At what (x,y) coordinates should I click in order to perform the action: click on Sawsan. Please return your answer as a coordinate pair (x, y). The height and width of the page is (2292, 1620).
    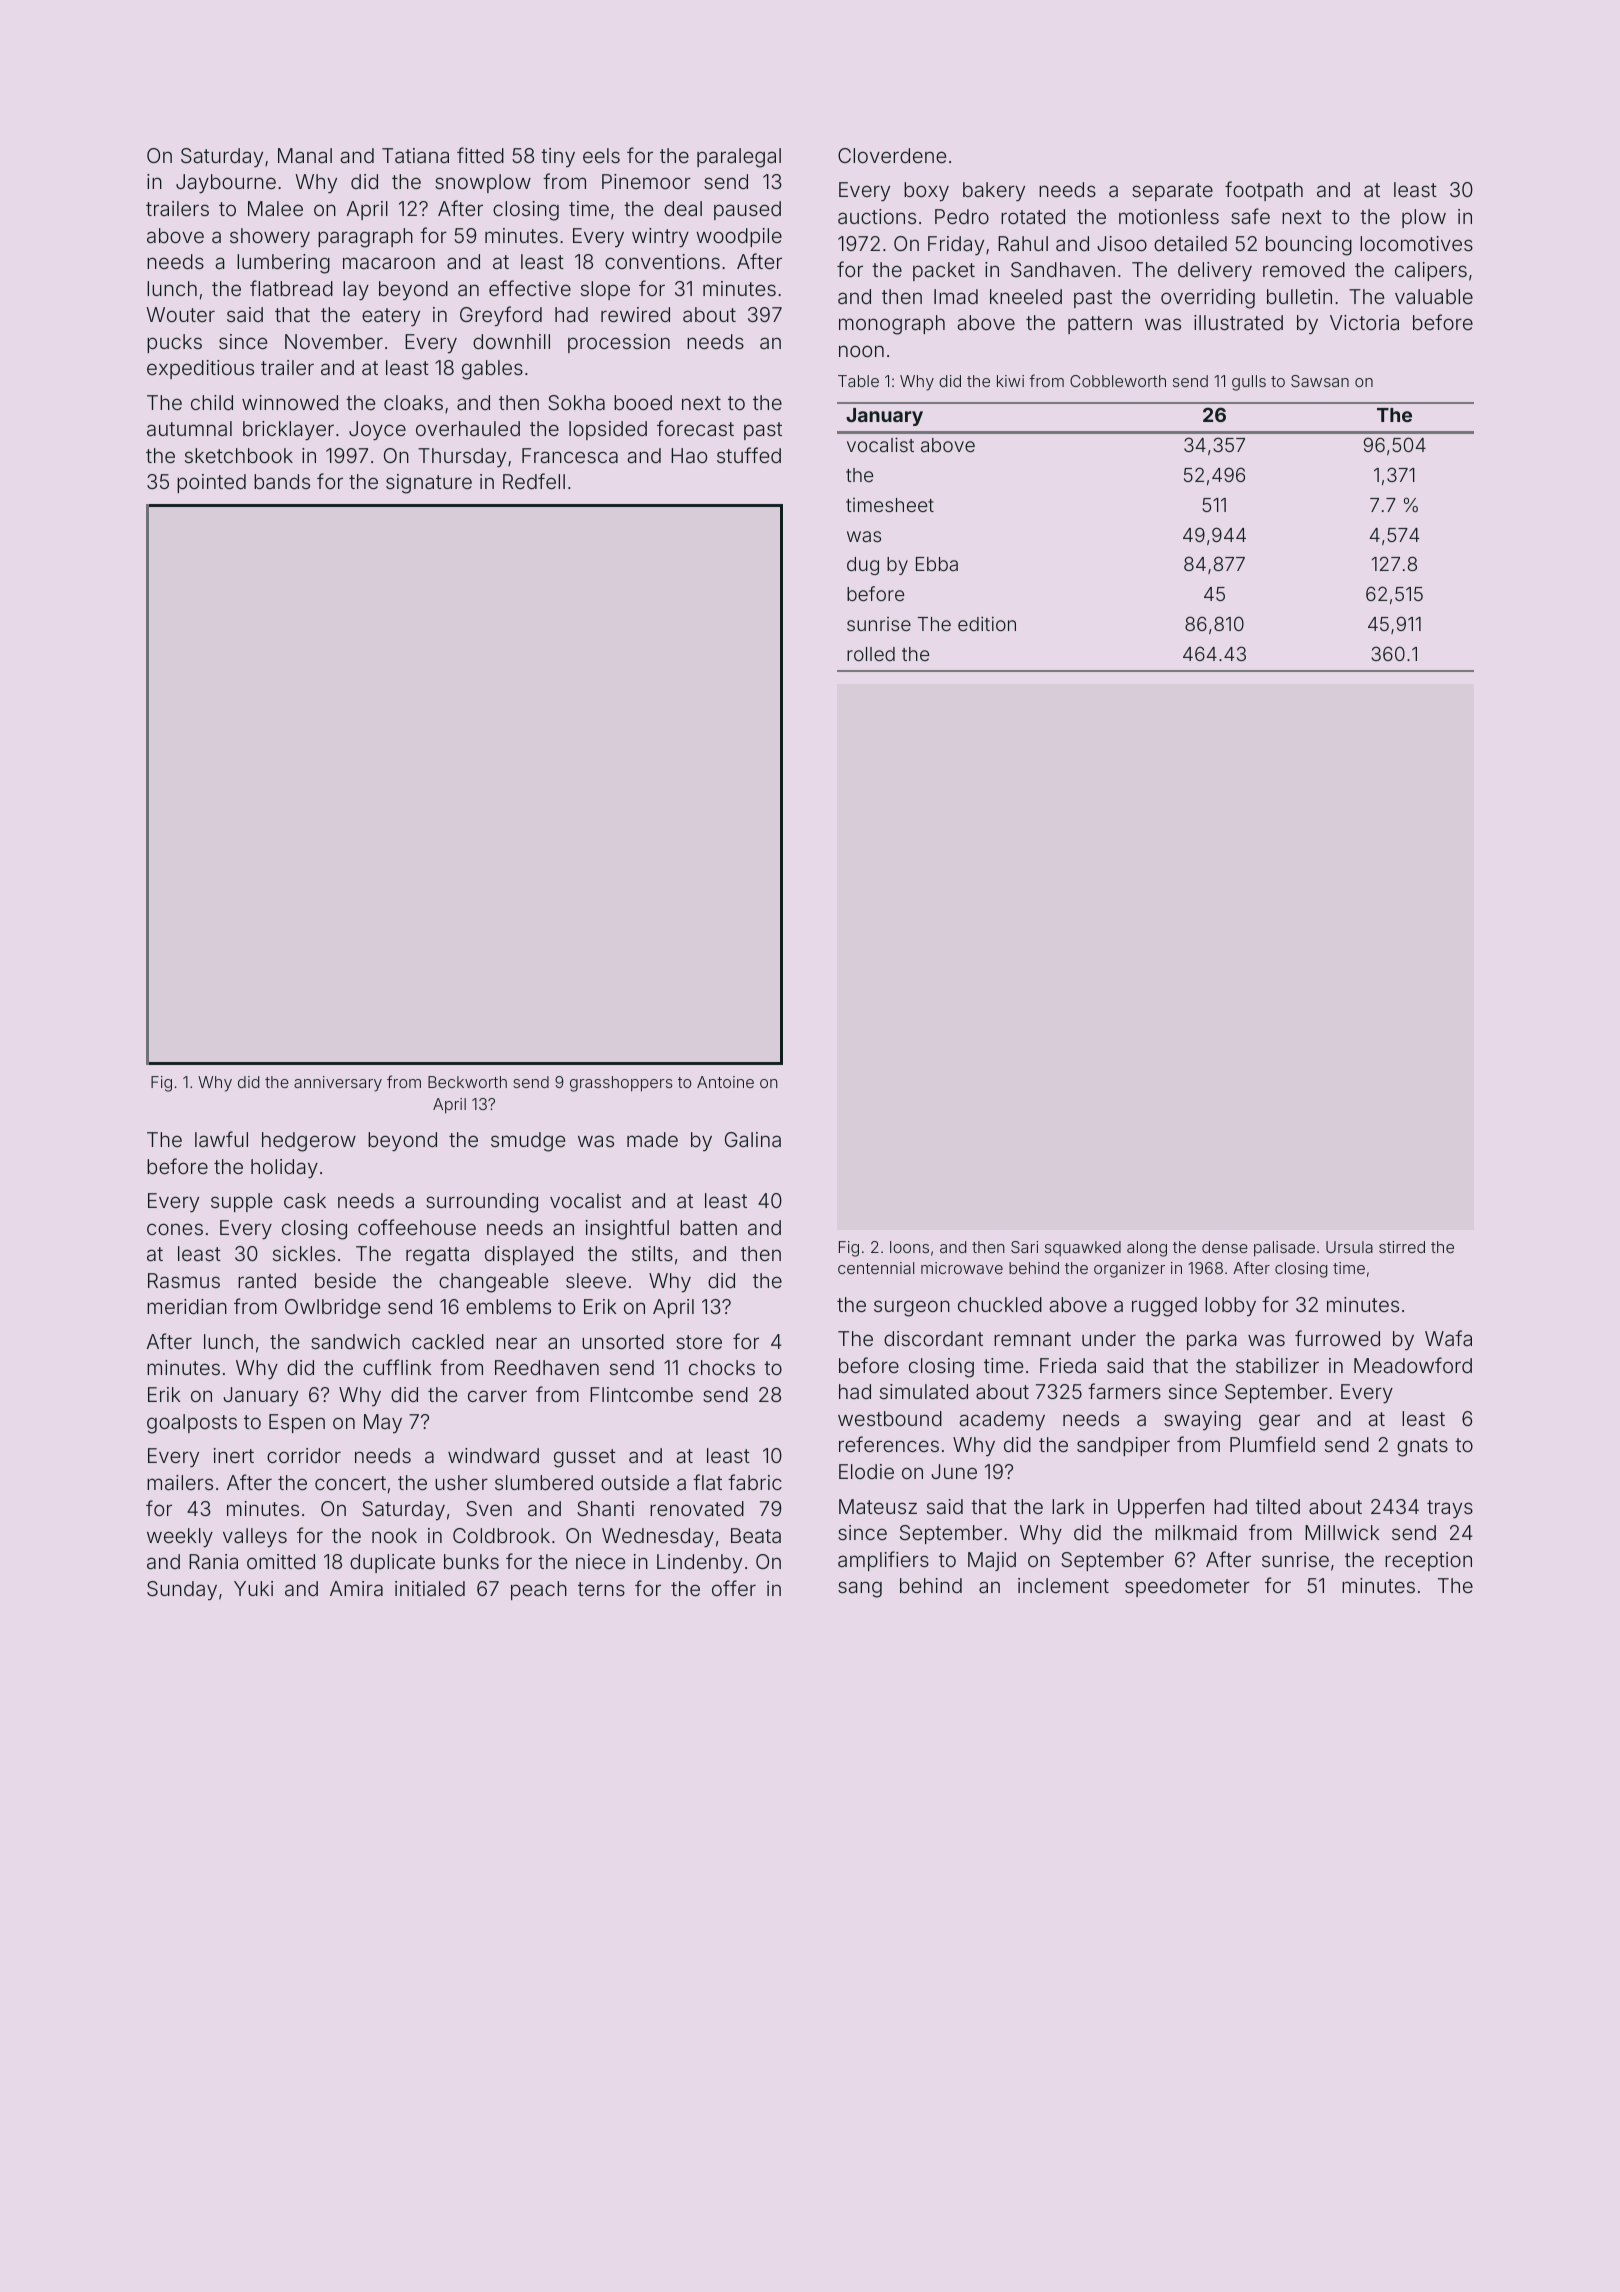
    Looking at the image, I should click on (1320, 381).
